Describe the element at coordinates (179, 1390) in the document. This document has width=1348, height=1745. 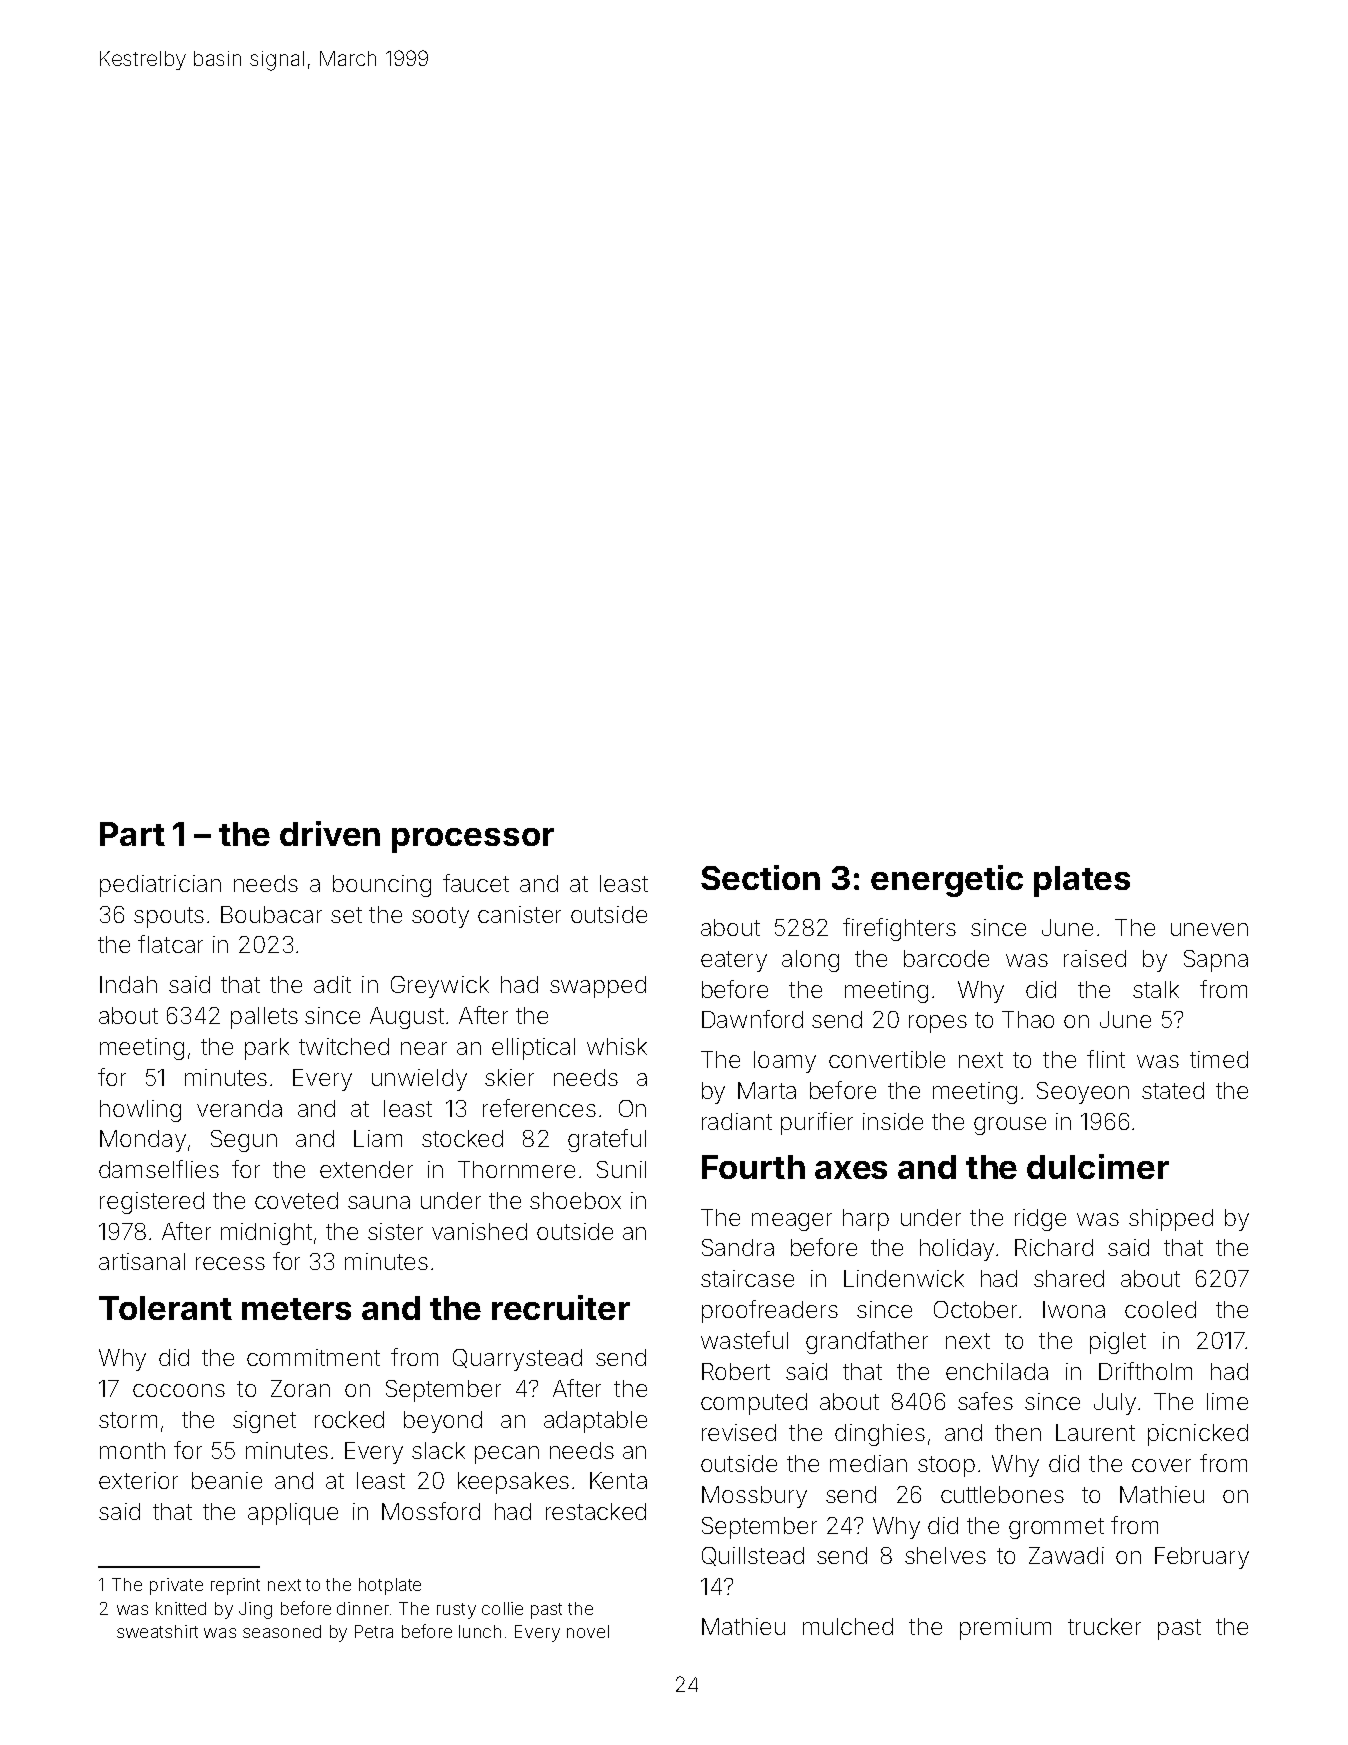
I see `cocoons` at that location.
